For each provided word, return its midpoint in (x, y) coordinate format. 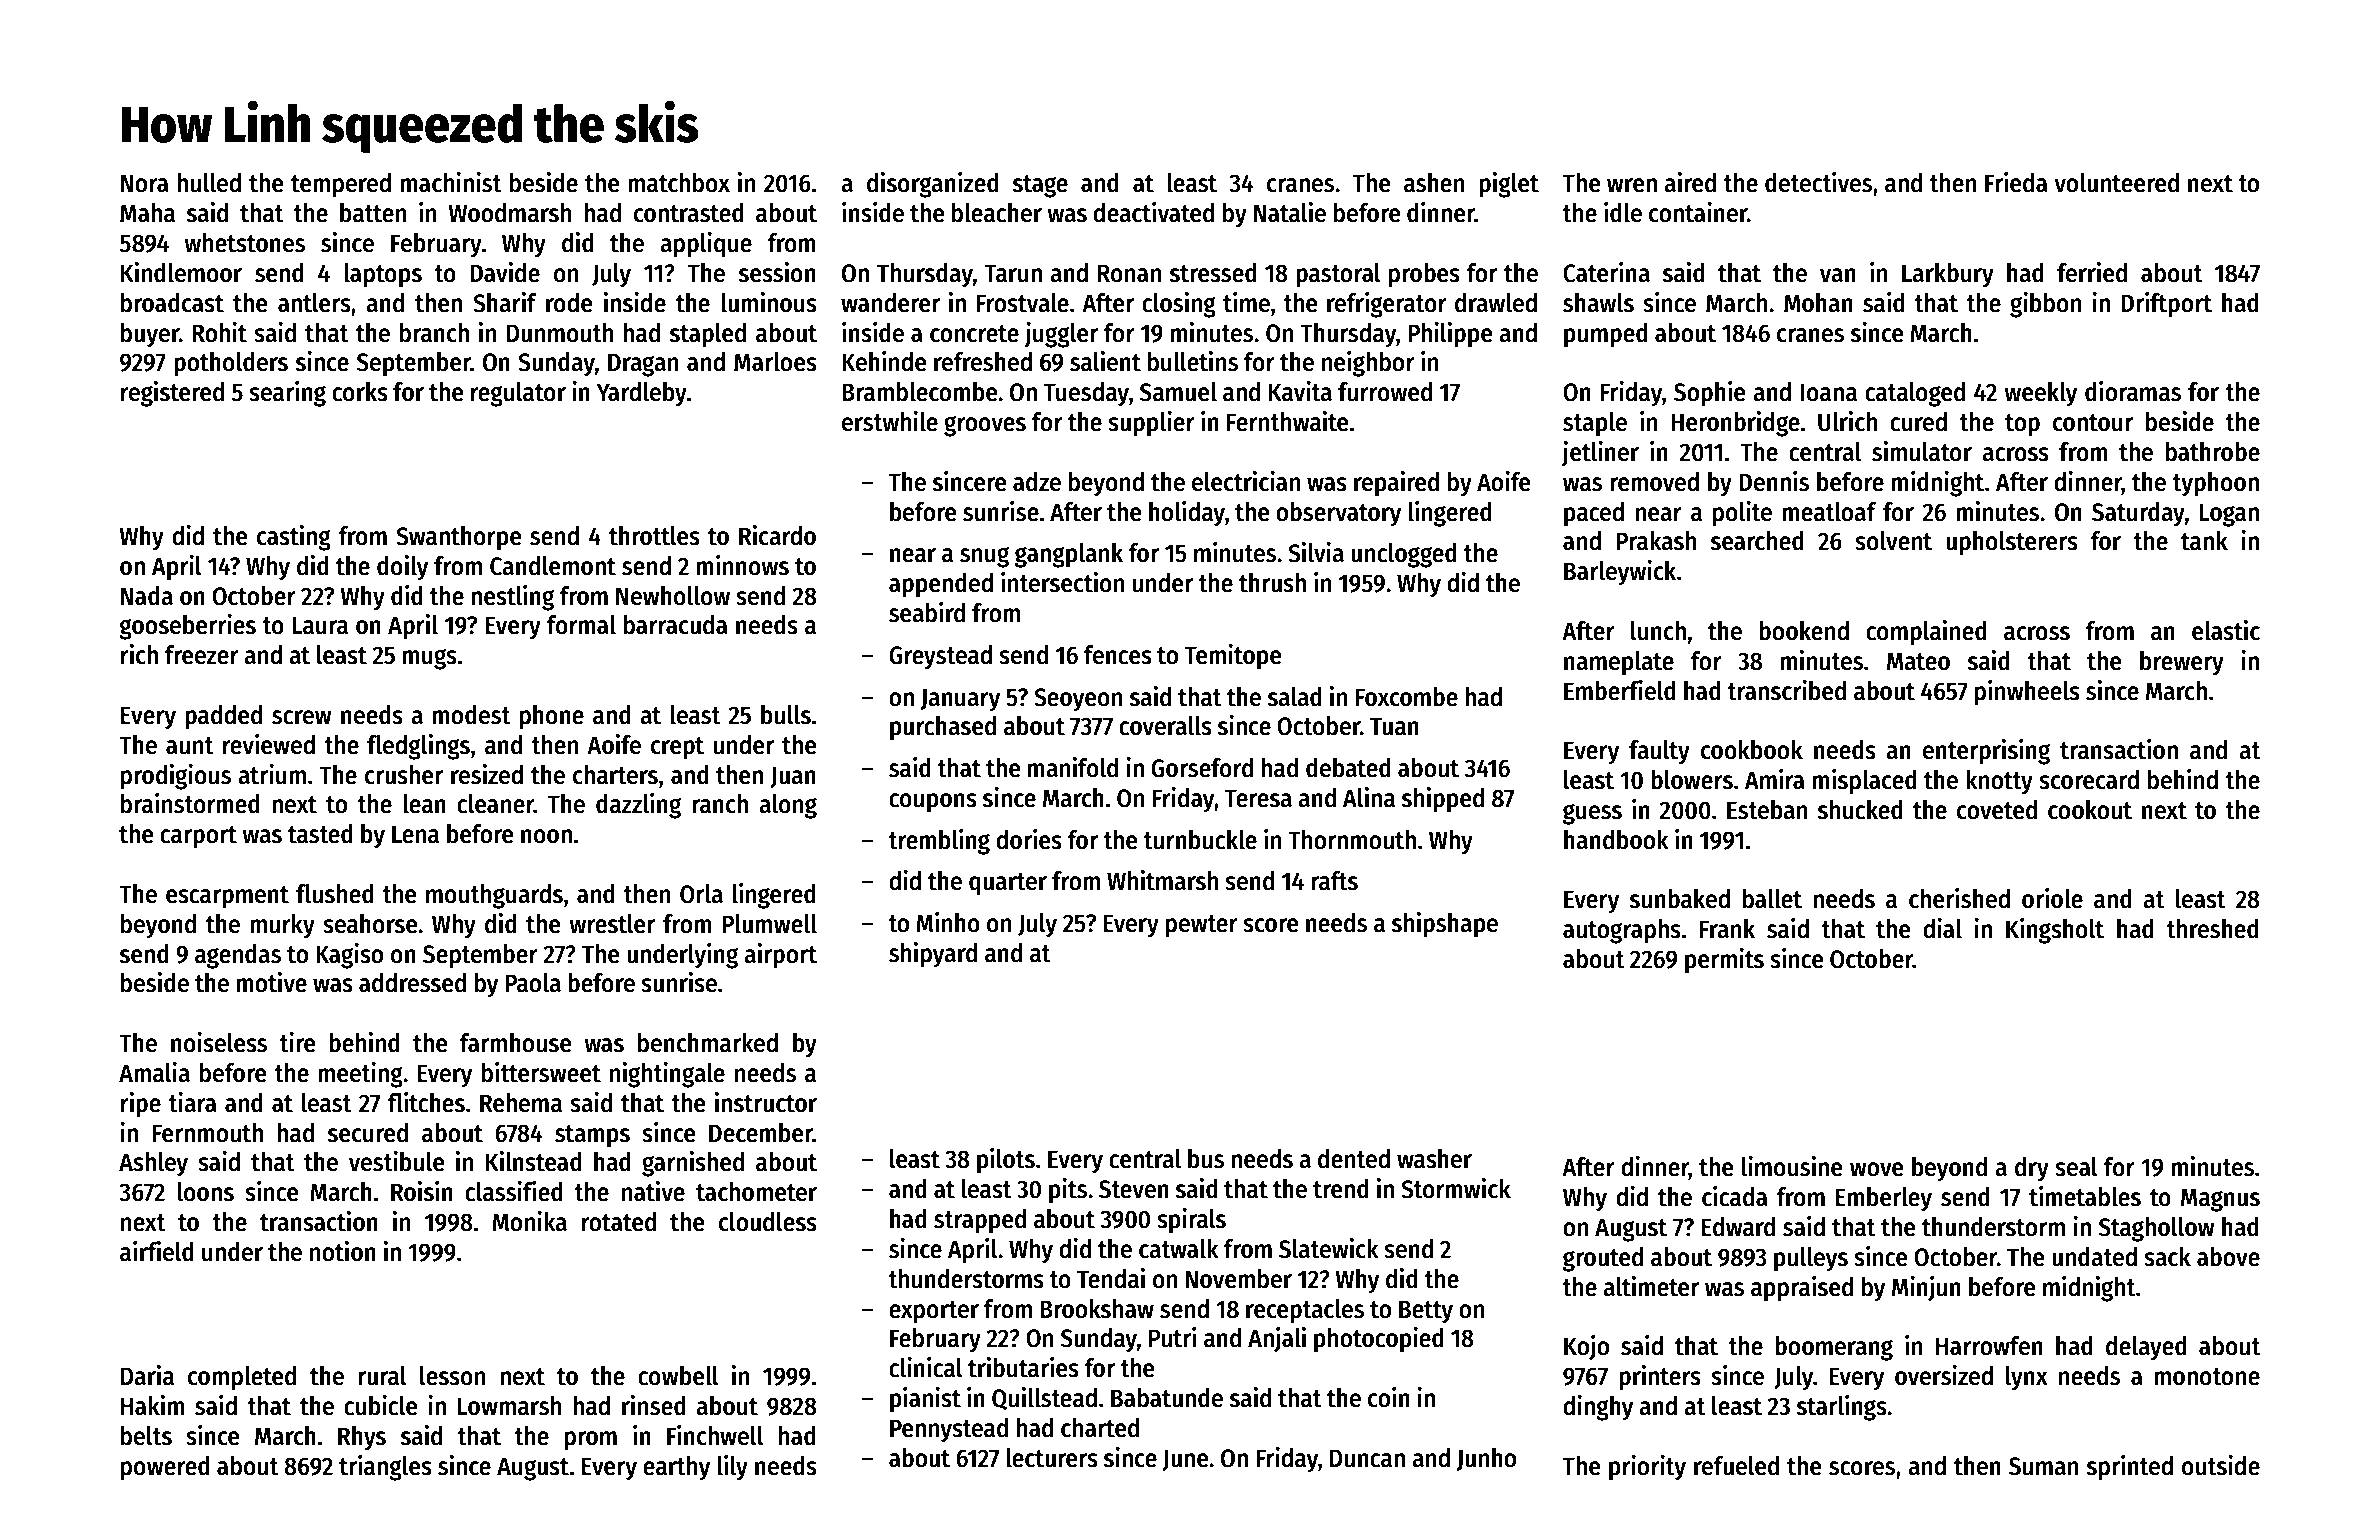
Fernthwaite (1288, 421)
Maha (147, 213)
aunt (190, 746)
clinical (926, 1367)
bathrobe (2213, 452)
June (1185, 1460)
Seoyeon (1078, 700)
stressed (1213, 273)
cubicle (381, 1405)
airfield (157, 1251)
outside (2221, 1465)
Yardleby (642, 394)
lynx (2027, 1378)
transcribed (1786, 690)
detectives (1818, 182)
